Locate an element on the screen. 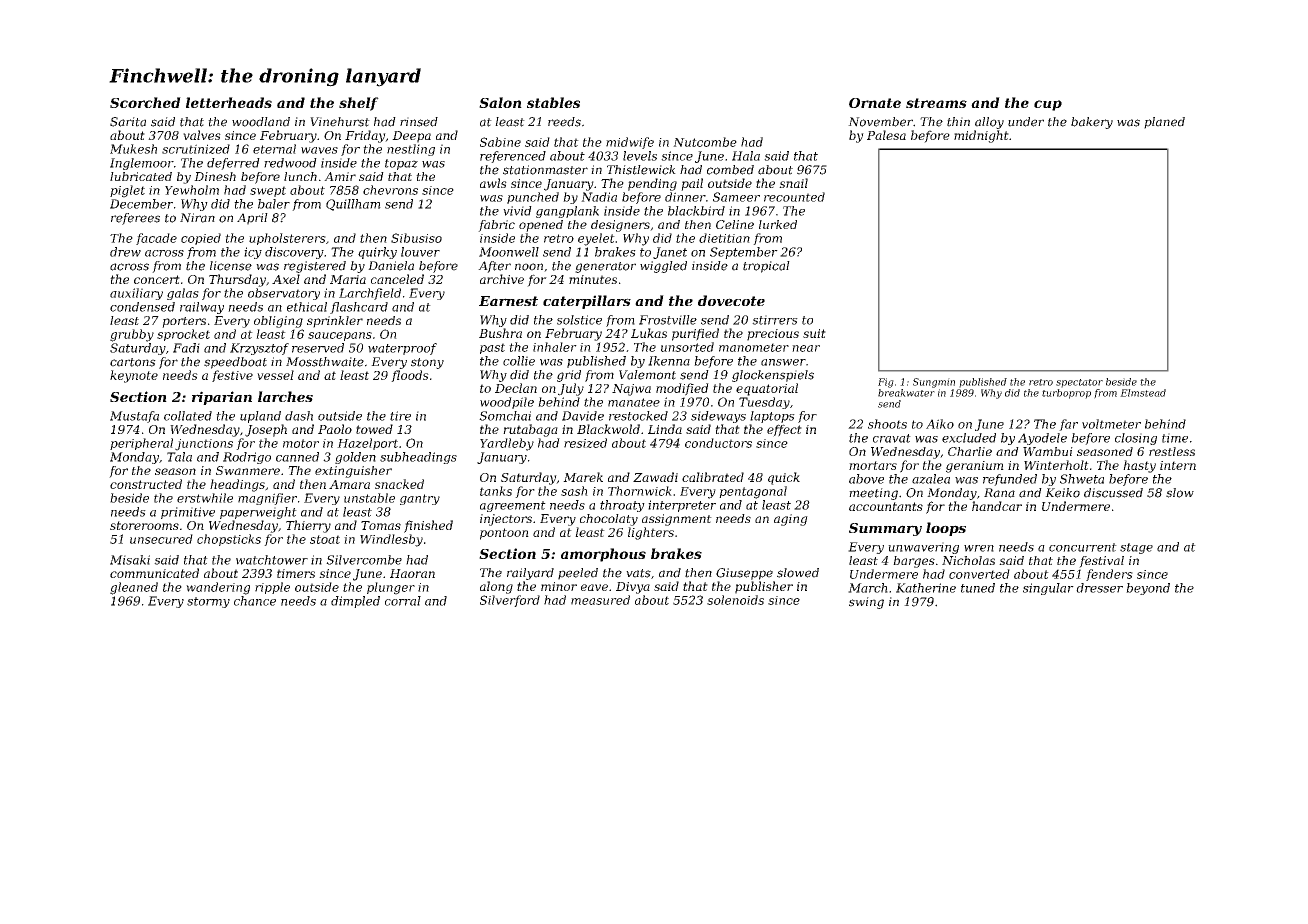 Image resolution: width=1308 pixels, height=924 pixels. planed is located at coordinates (1164, 123).
